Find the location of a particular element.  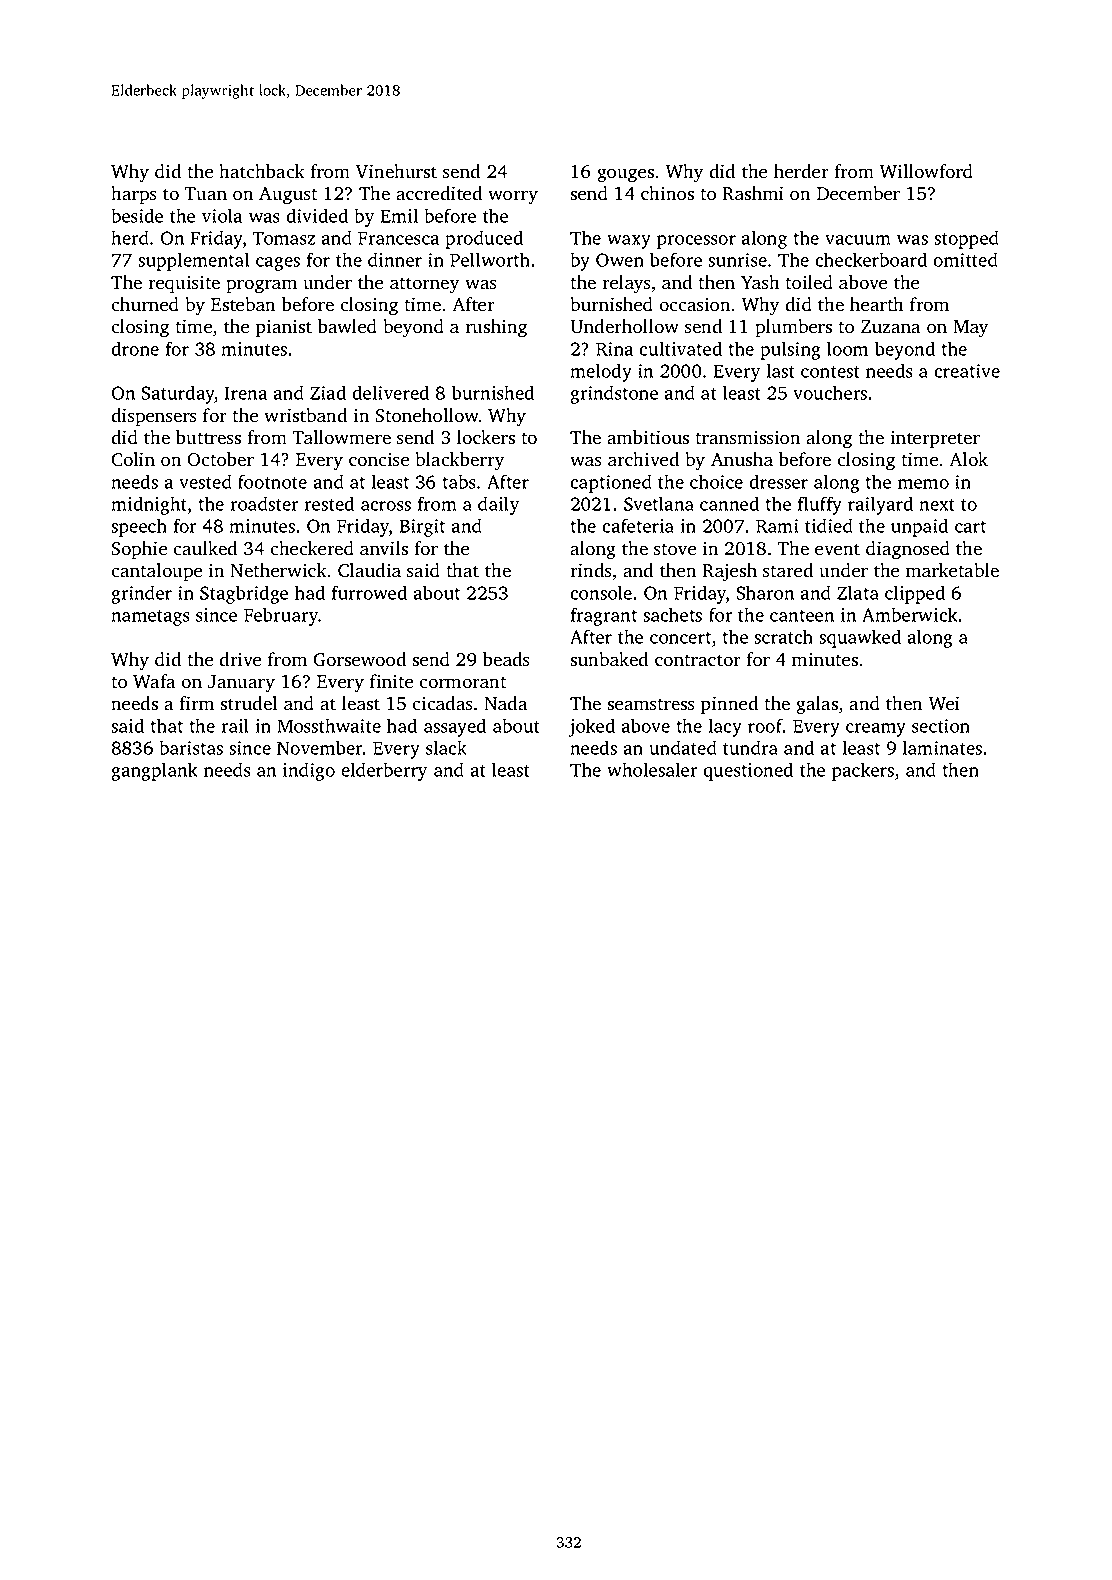

squawked is located at coordinates (860, 638).
